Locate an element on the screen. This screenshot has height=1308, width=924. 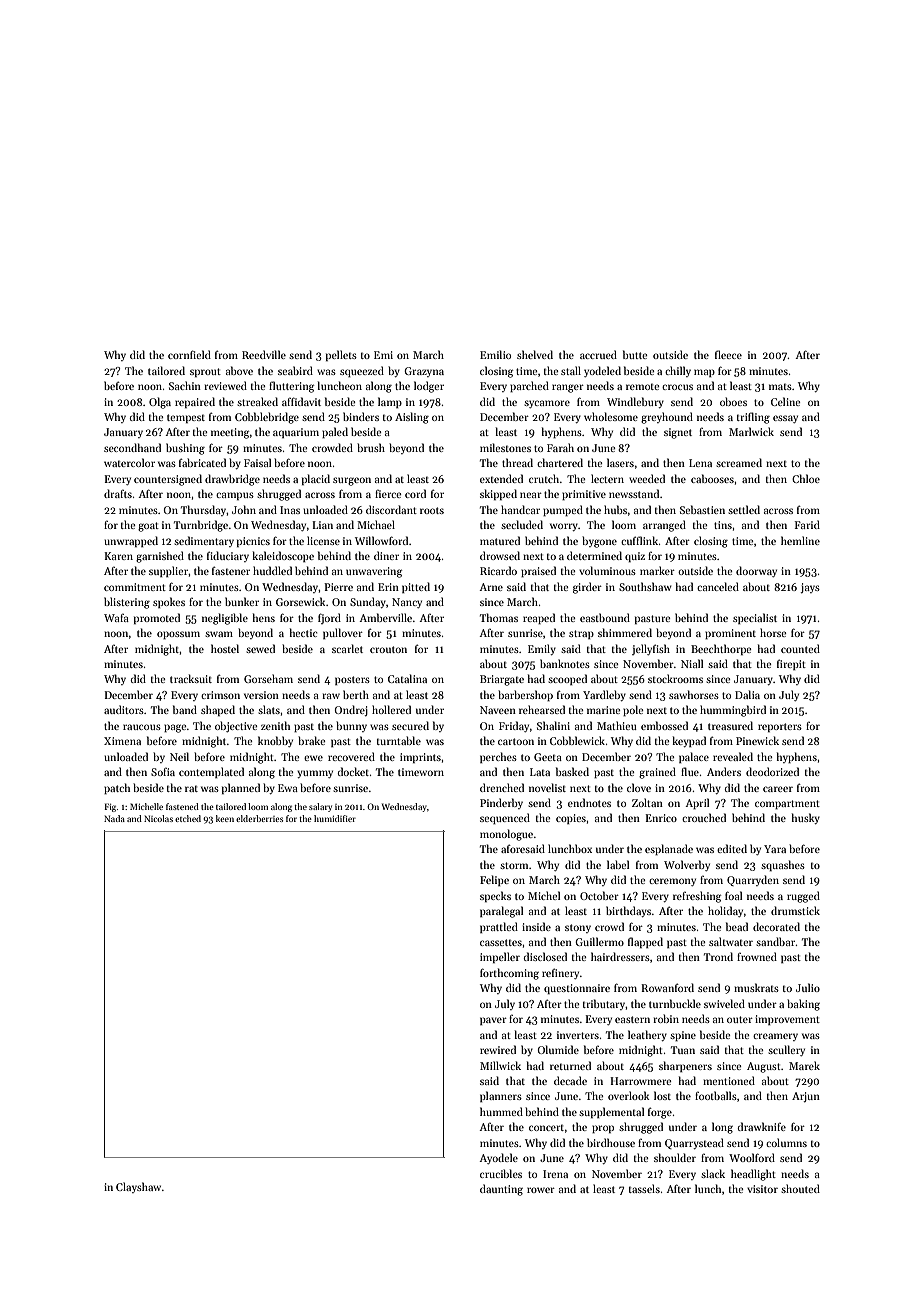
fastened is located at coordinates (182, 806).
